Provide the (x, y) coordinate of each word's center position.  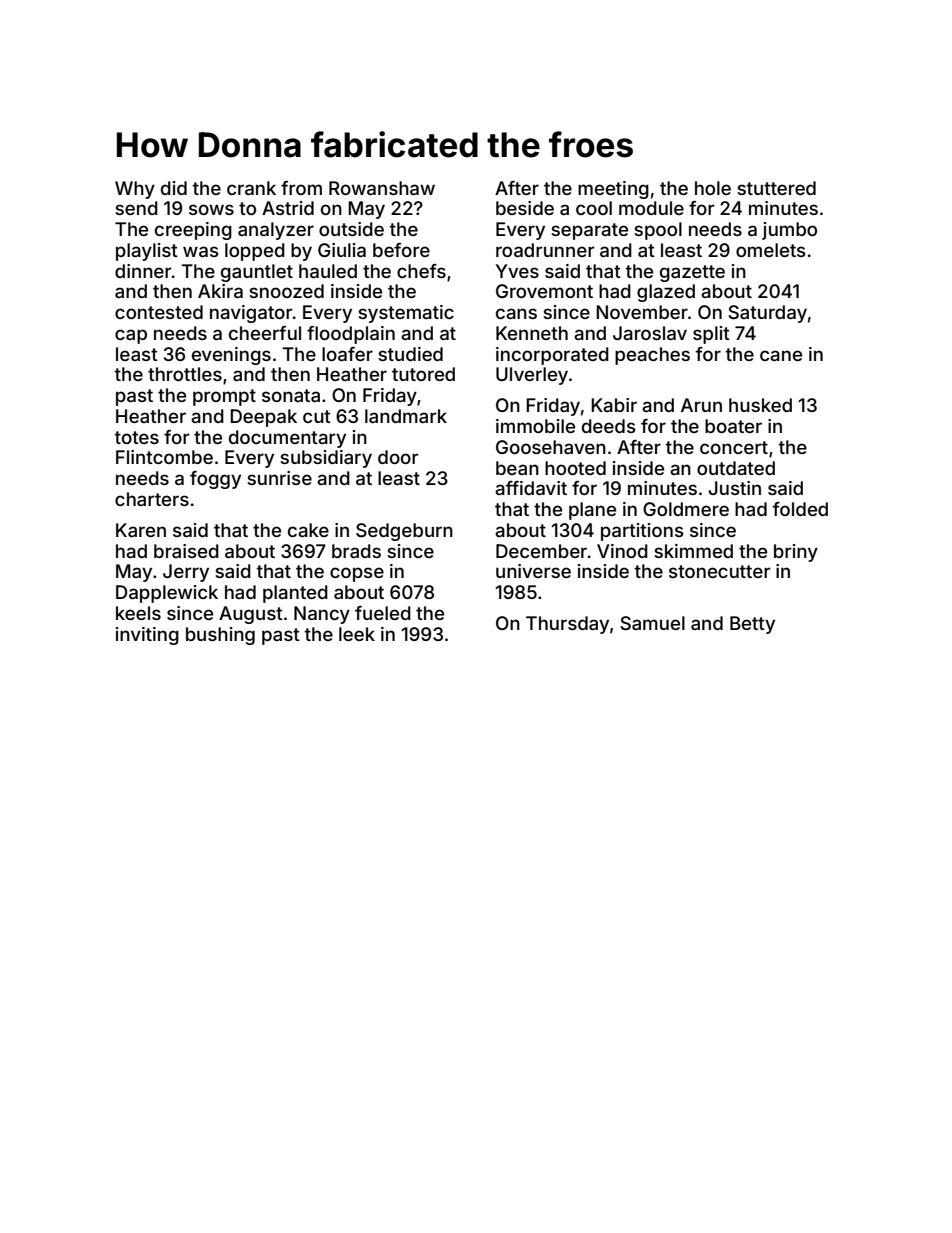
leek (357, 634)
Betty (752, 625)
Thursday (567, 625)
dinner (143, 271)
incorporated (552, 356)
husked (760, 405)
